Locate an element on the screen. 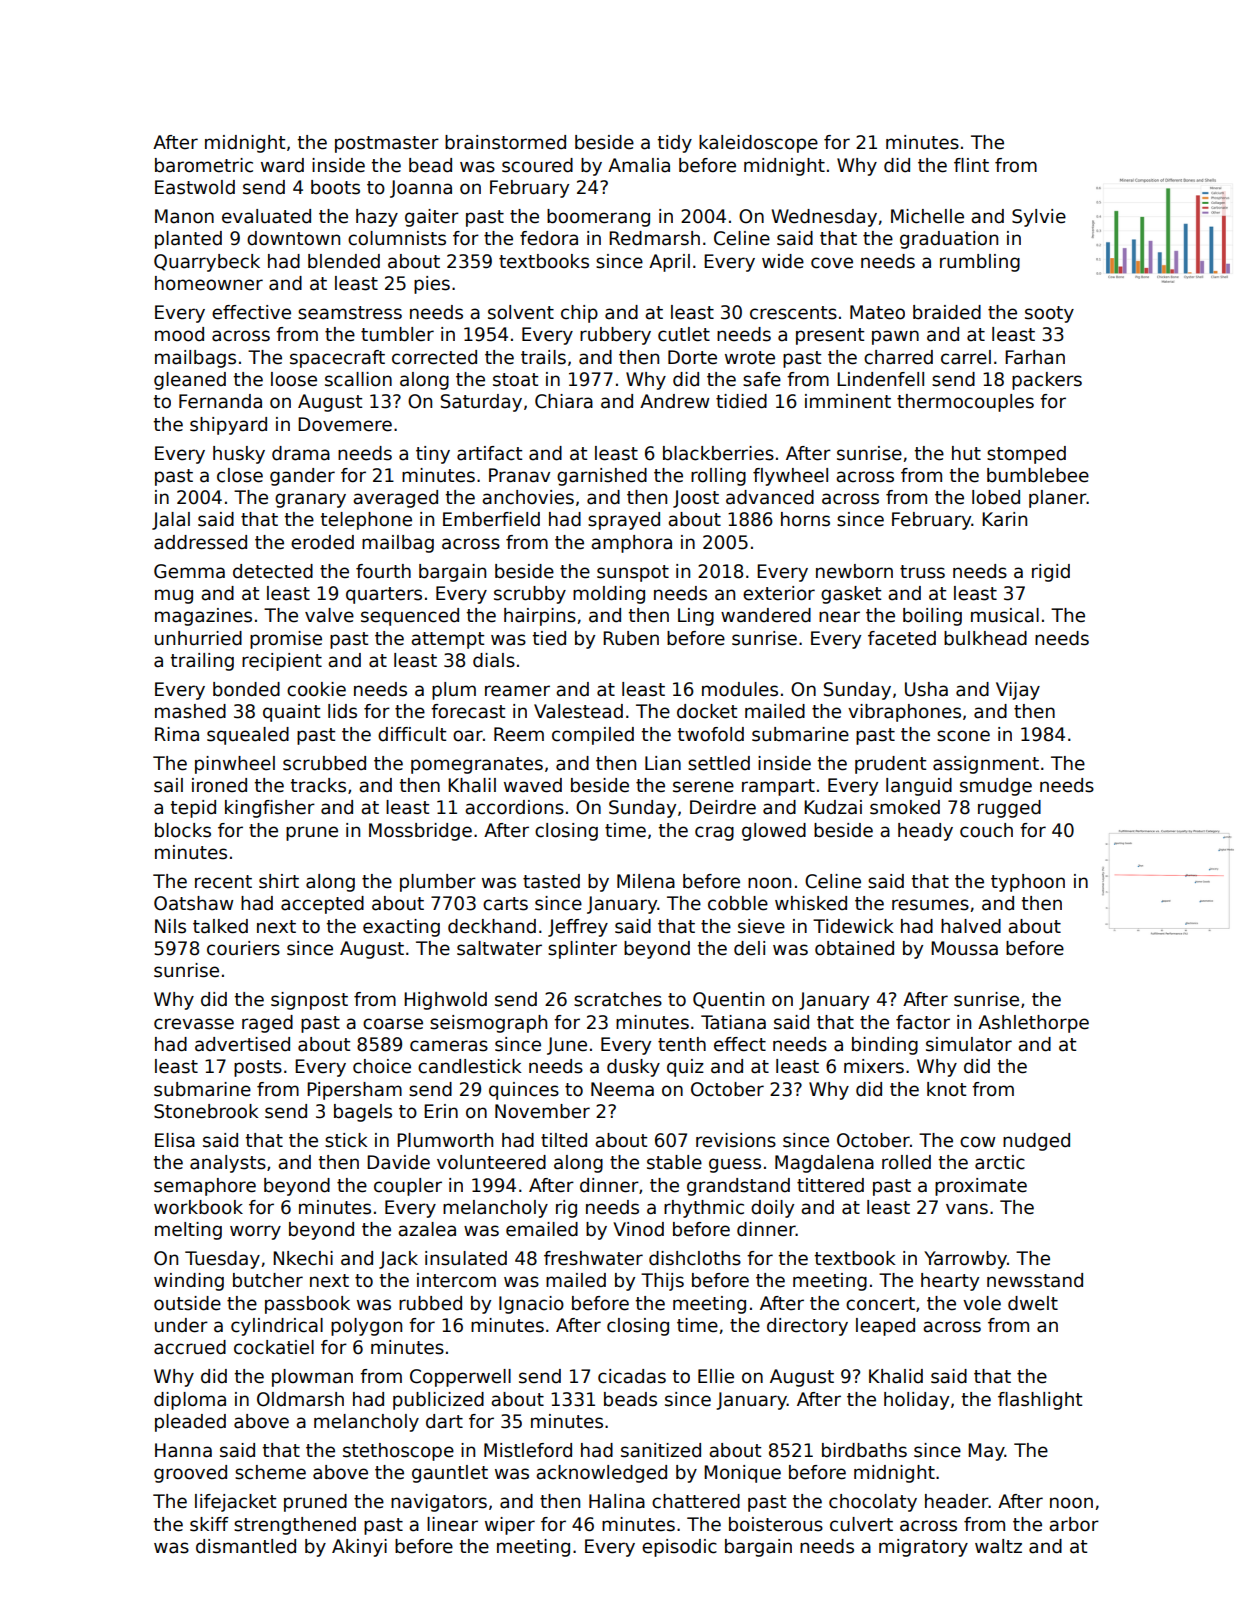 This screenshot has height=1623, width=1254. Ignacio is located at coordinates (531, 1305).
